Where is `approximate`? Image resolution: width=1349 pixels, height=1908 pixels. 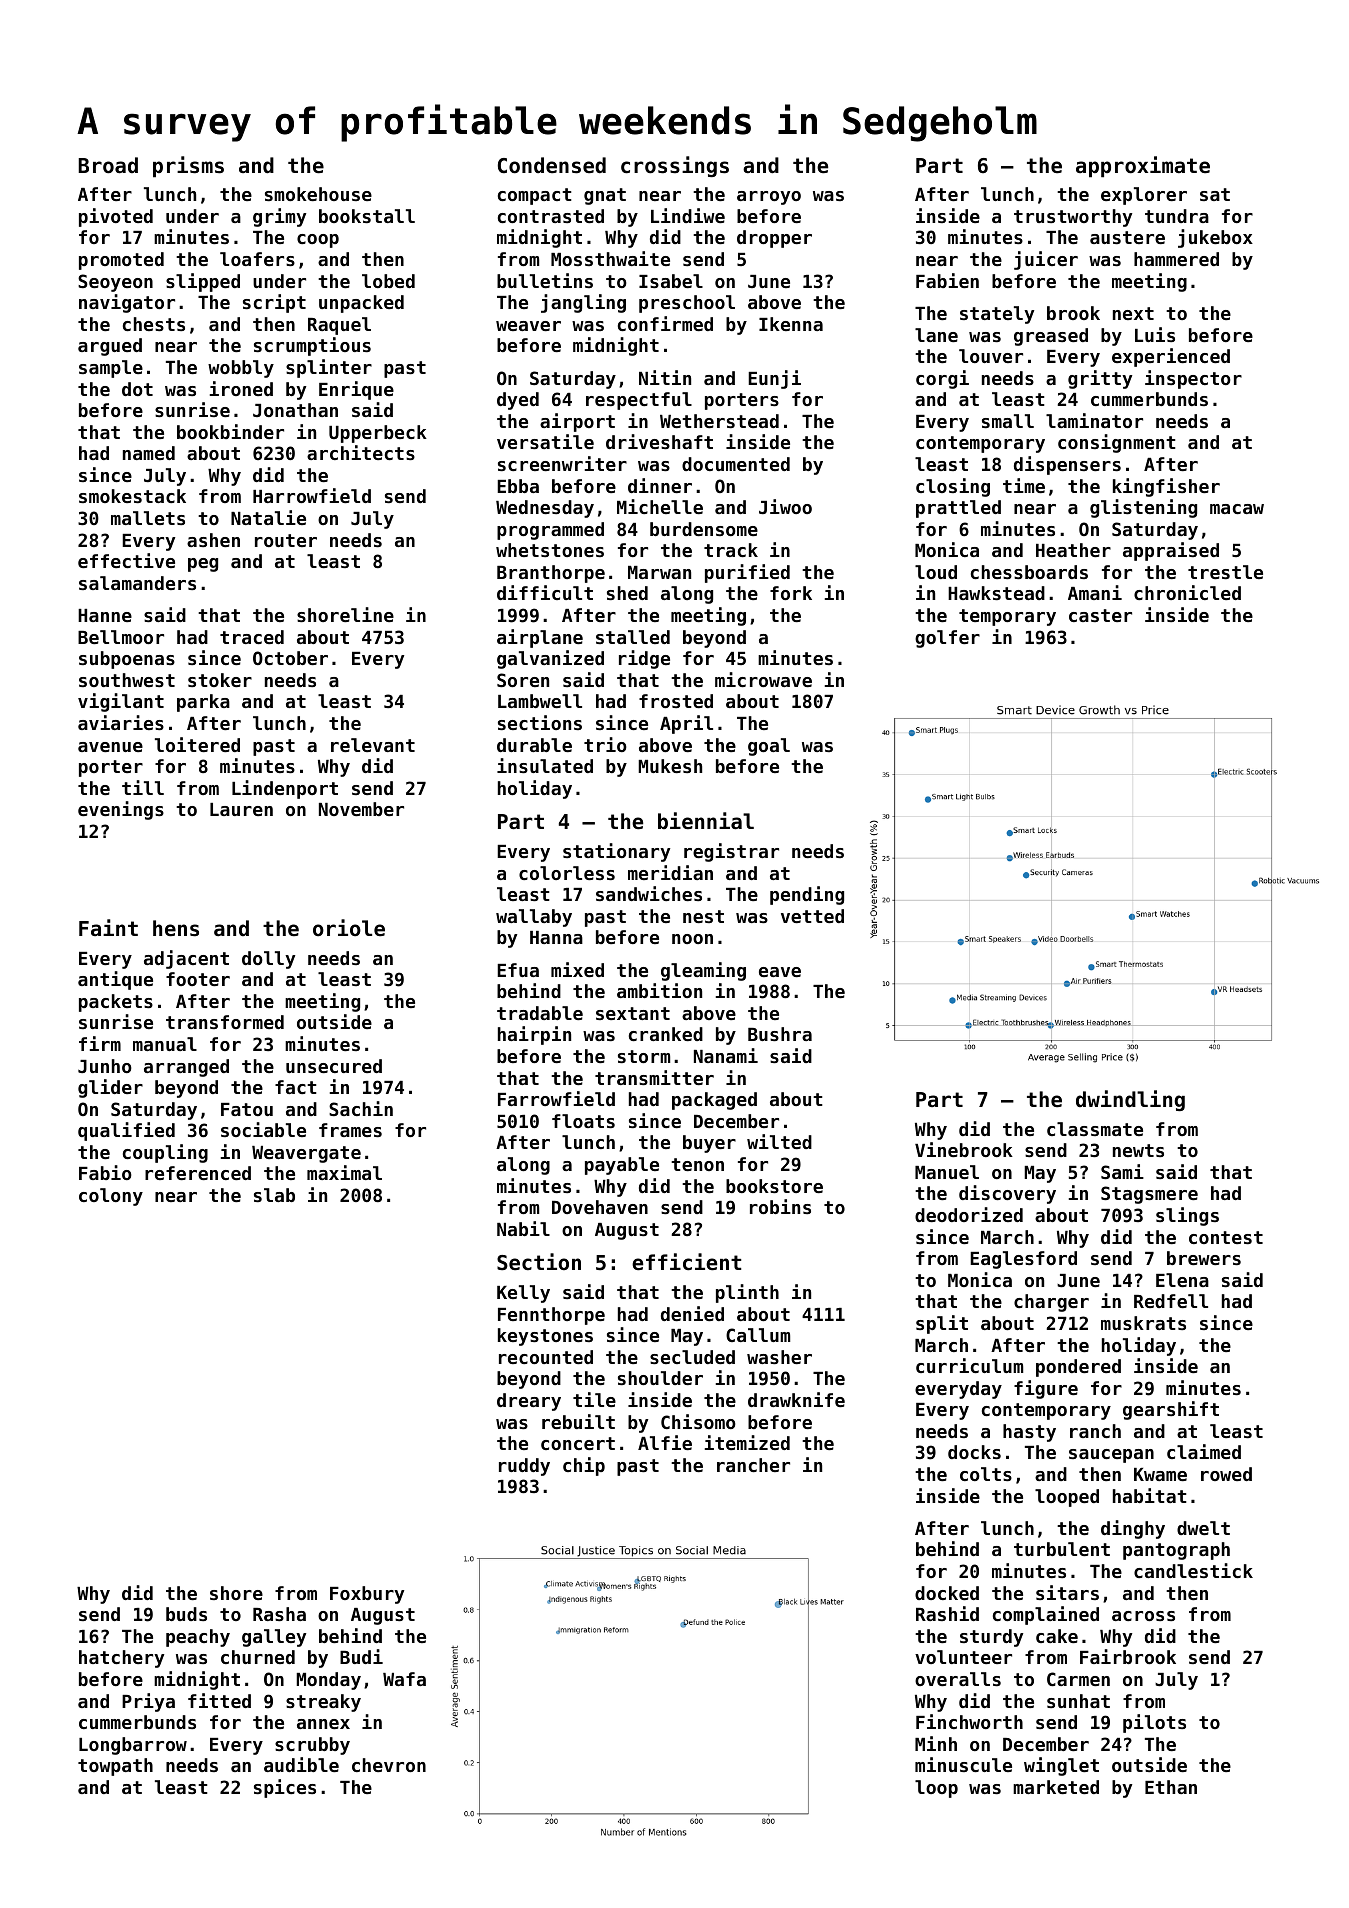 approximate is located at coordinates (1143, 167).
